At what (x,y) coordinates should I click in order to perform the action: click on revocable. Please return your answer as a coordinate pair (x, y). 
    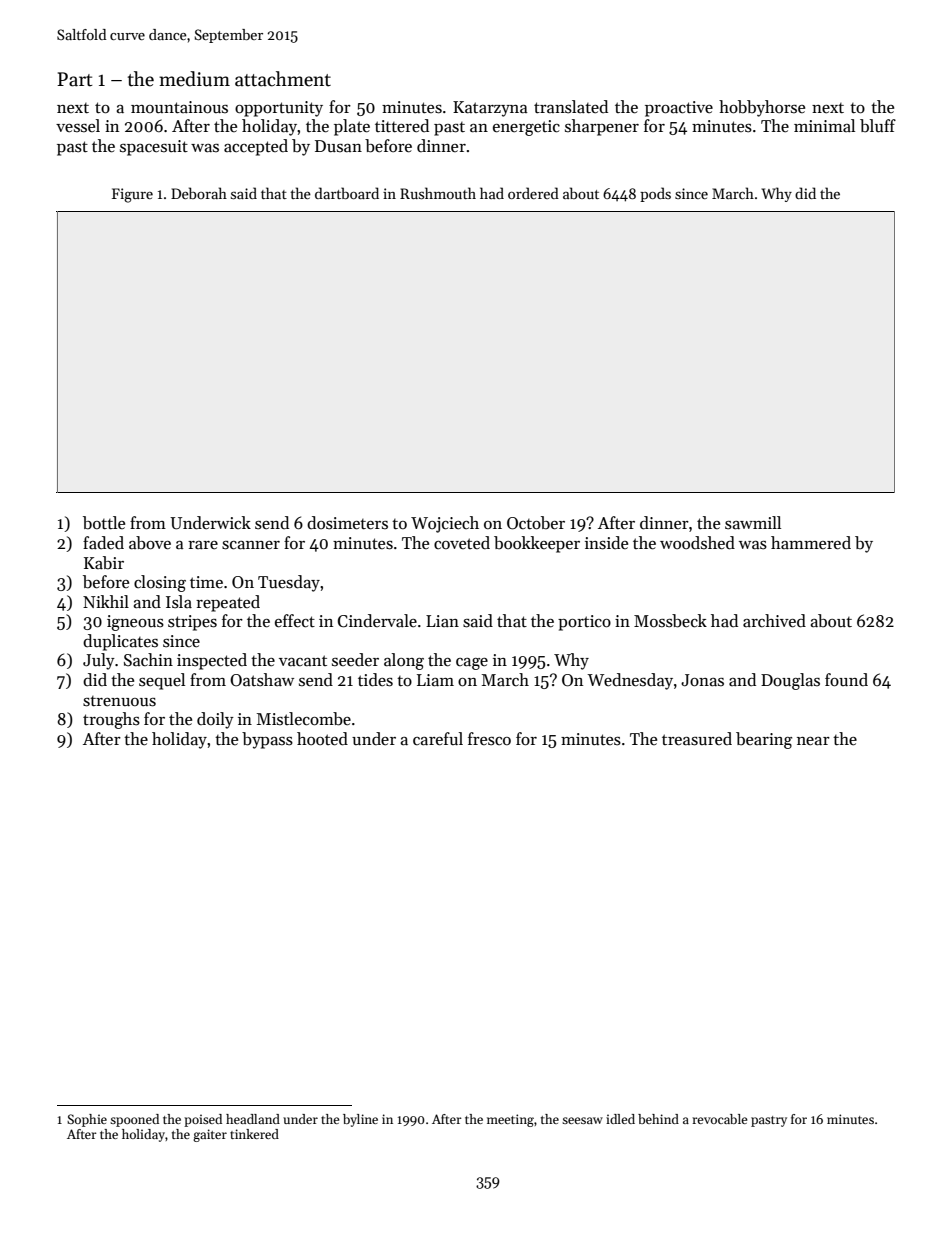
    Looking at the image, I should click on (720, 1119).
